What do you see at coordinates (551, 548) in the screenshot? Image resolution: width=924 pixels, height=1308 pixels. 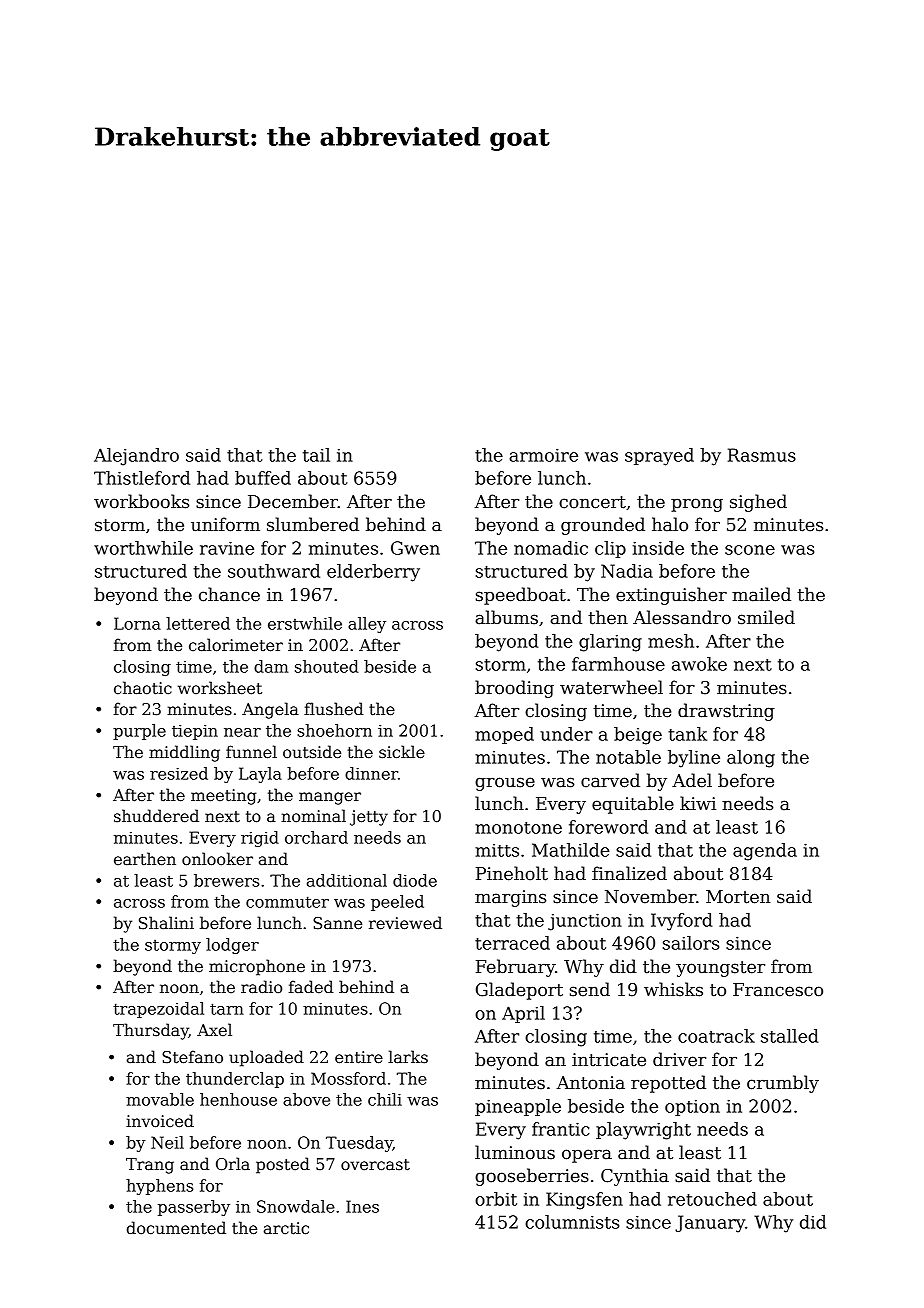 I see `nomadic` at bounding box center [551, 548].
